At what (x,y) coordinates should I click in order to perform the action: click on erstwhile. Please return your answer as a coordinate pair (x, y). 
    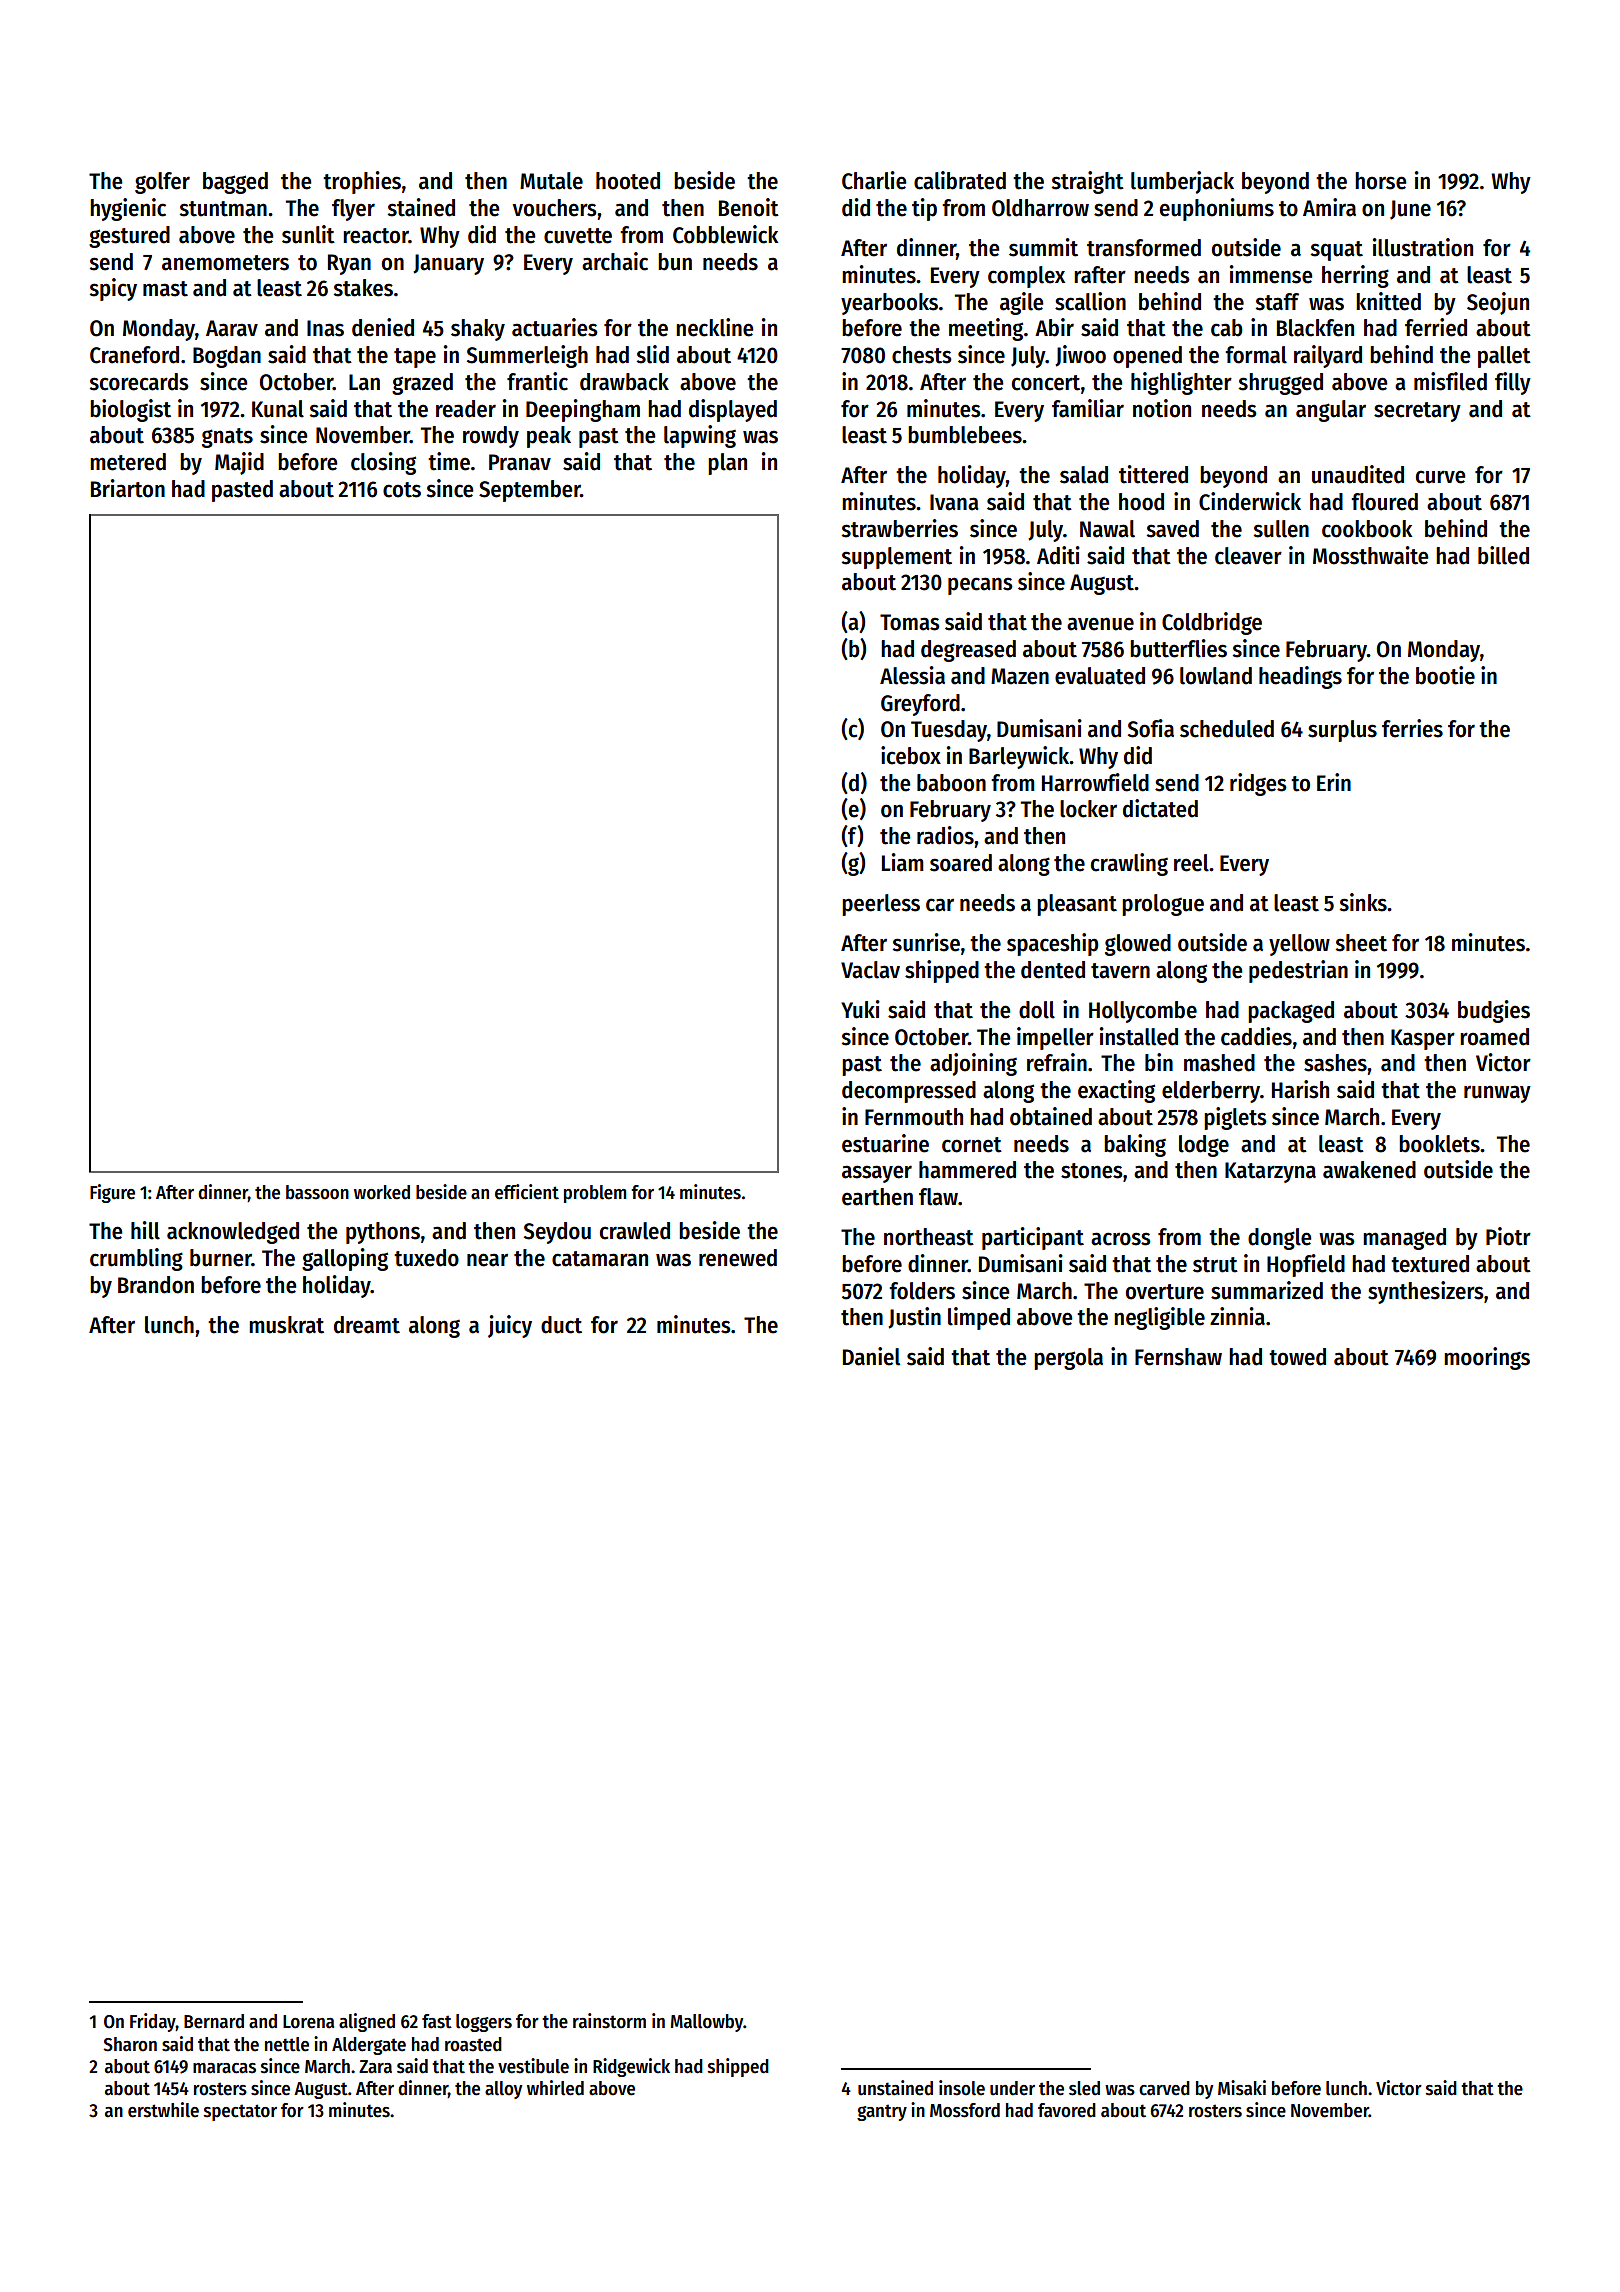
    Looking at the image, I should click on (163, 2110).
